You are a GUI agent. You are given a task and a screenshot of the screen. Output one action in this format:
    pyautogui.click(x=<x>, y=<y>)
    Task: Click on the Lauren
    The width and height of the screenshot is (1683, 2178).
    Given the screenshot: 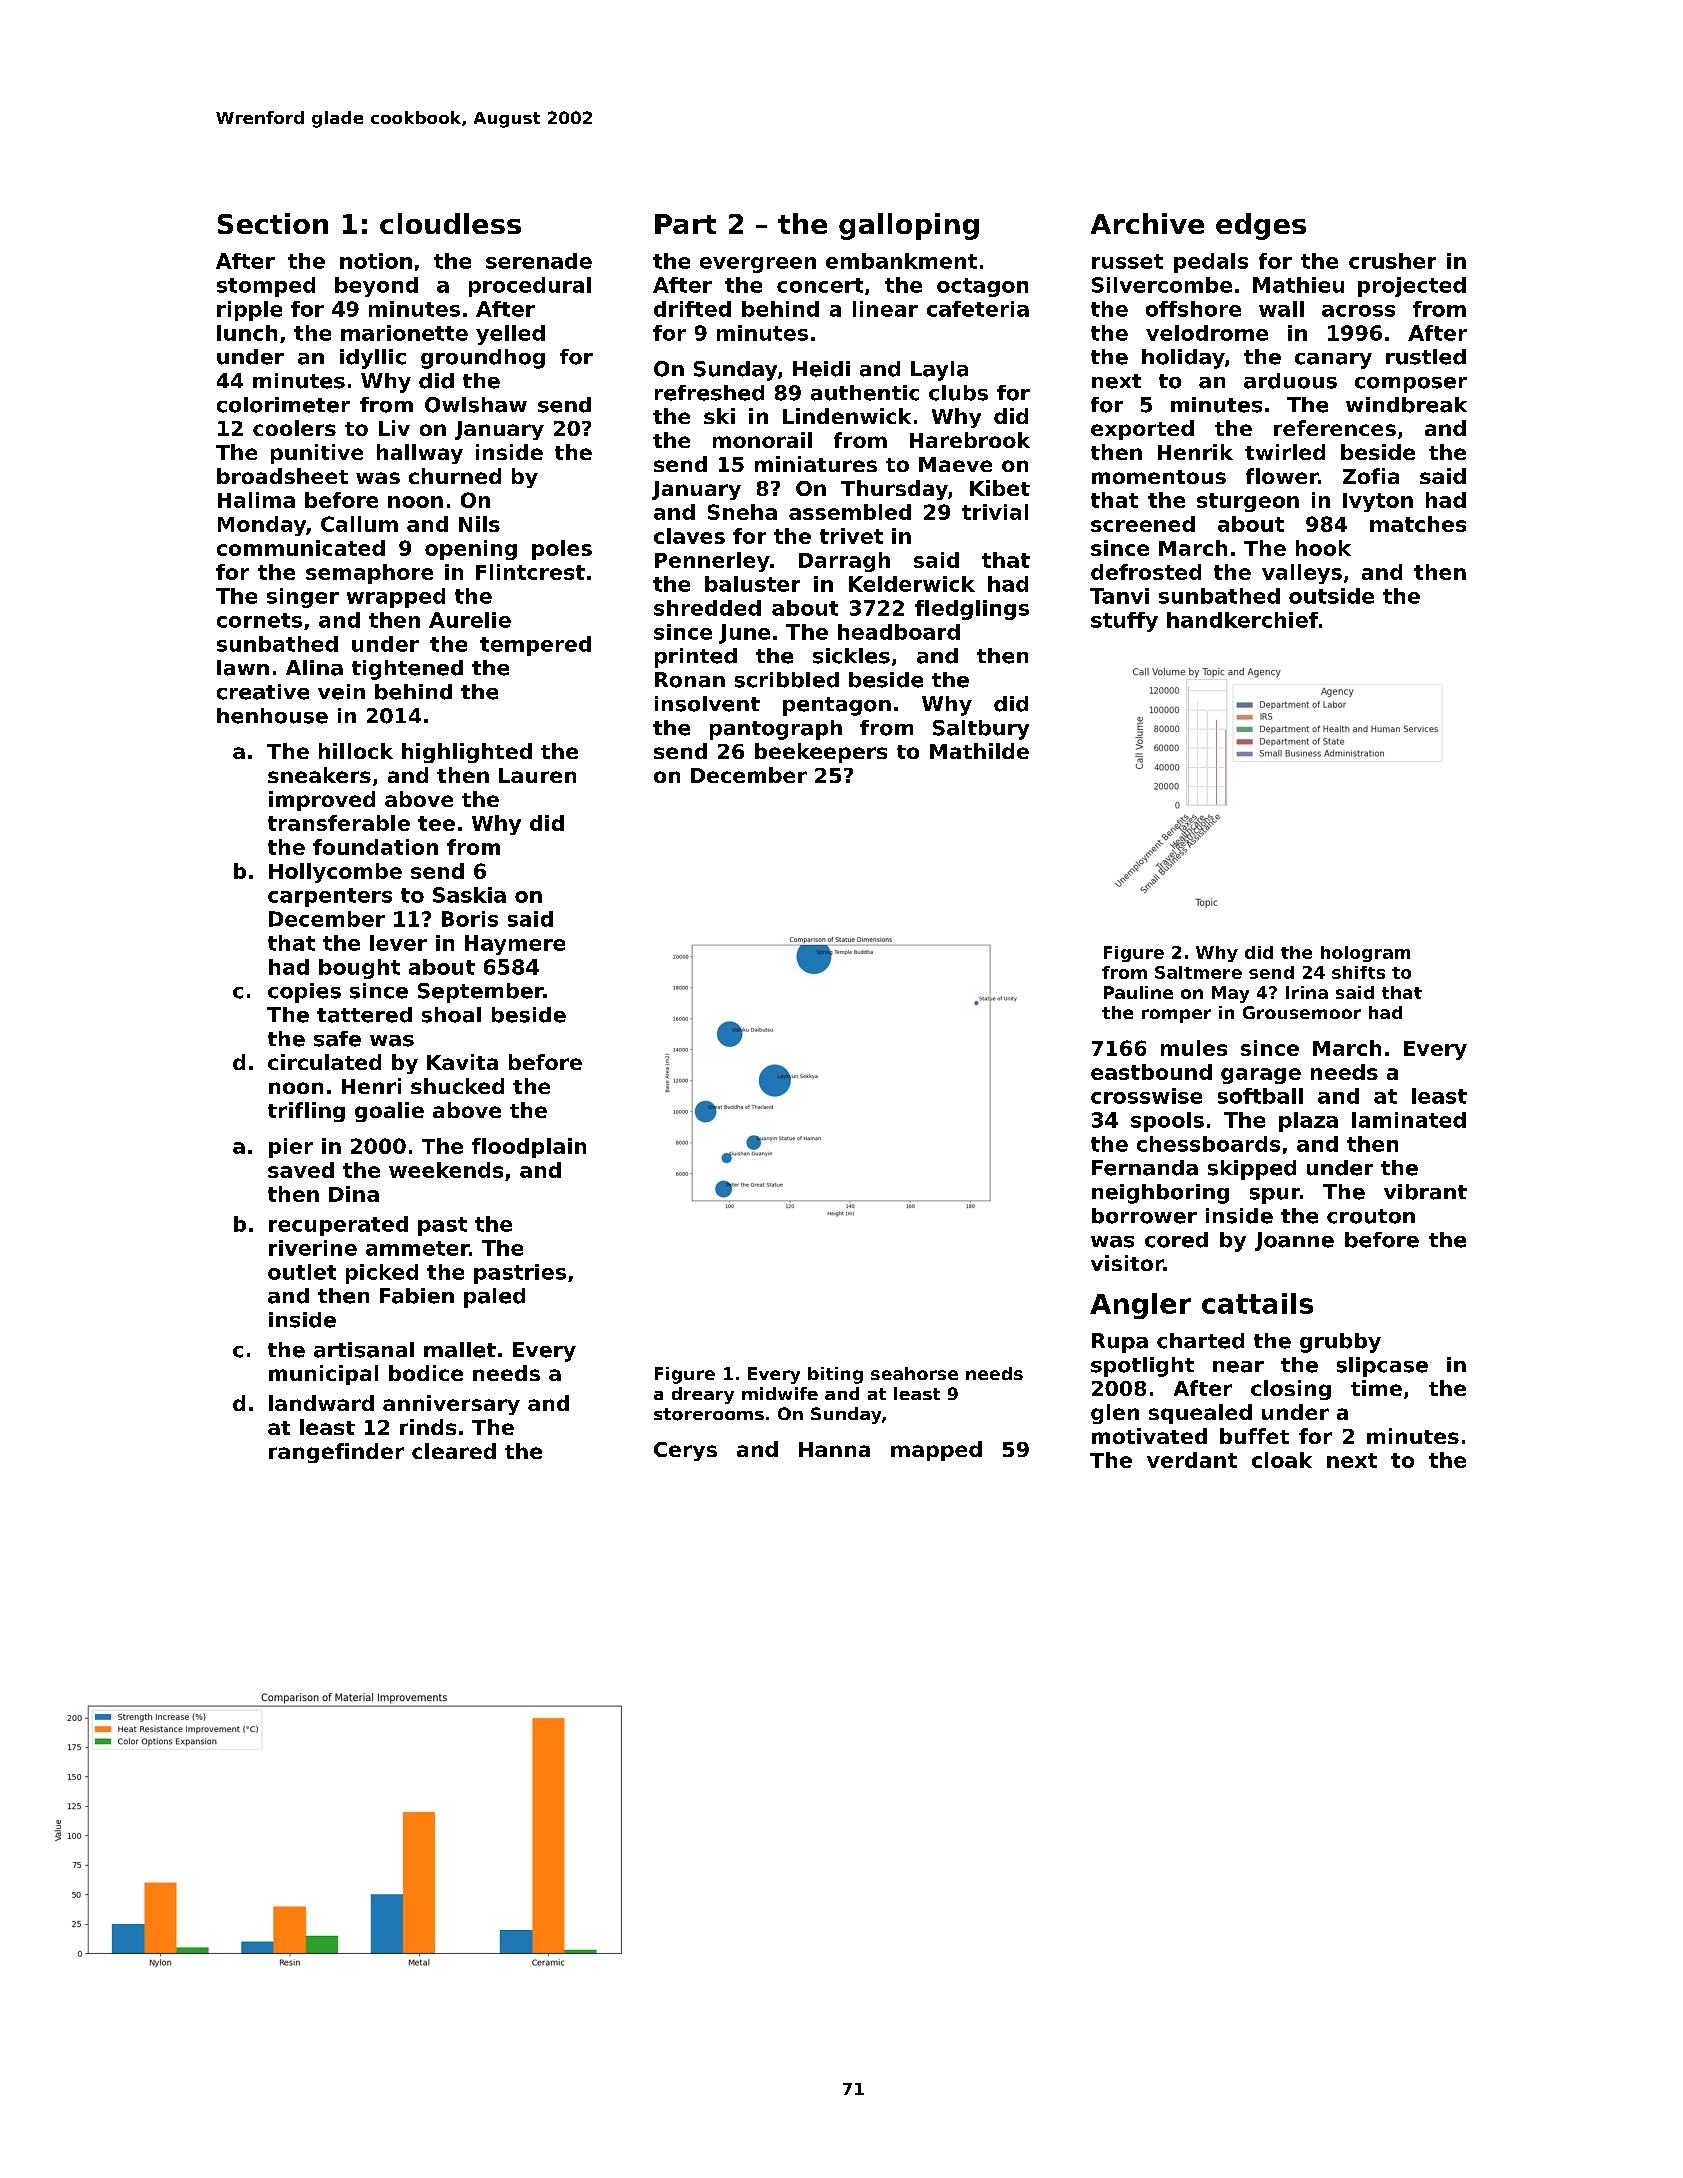 What is the action you would take?
    pyautogui.click(x=537, y=775)
